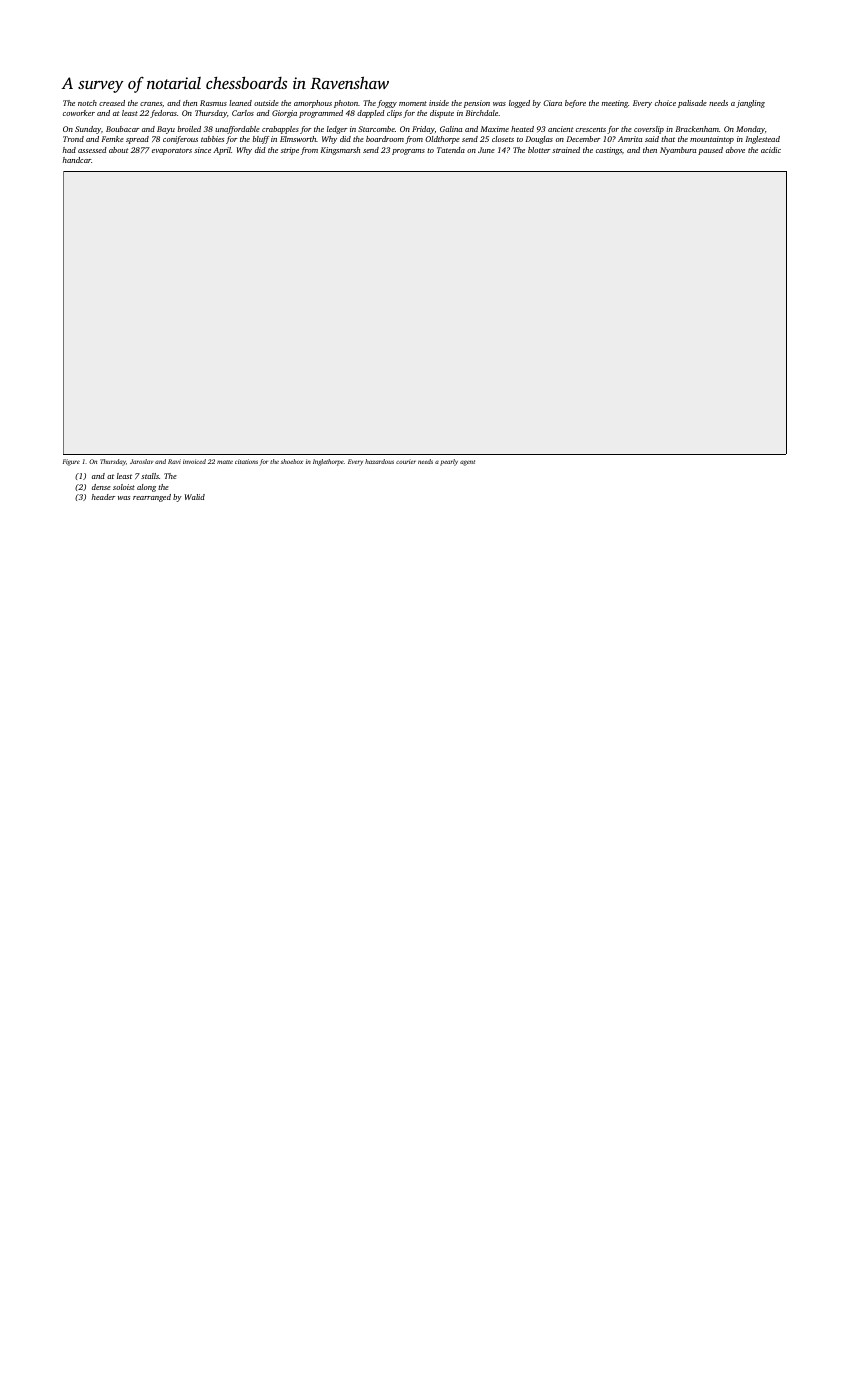  What do you see at coordinates (213, 103) in the screenshot?
I see `Rasmus` at bounding box center [213, 103].
